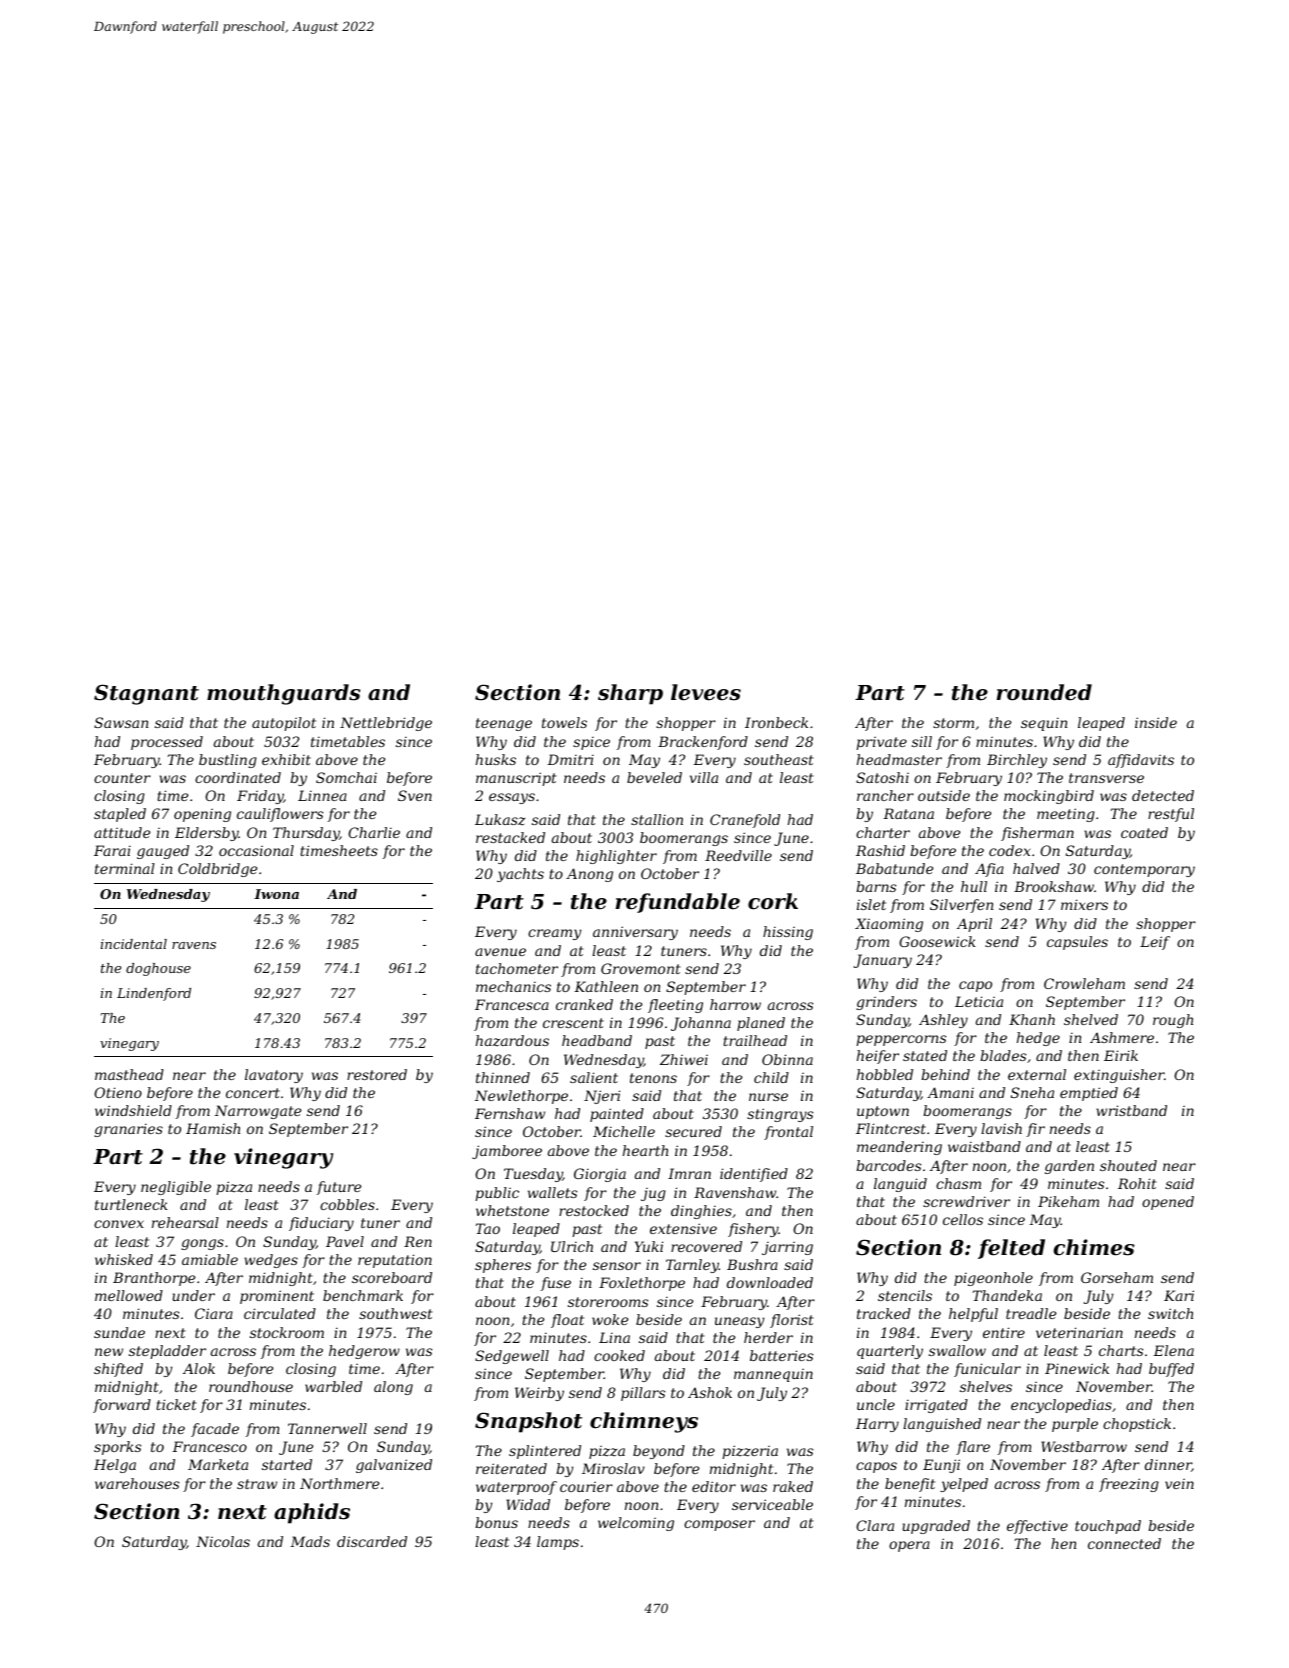 This screenshot has height=1668, width=1289. Describe the element at coordinates (586, 1486) in the screenshot. I see `courier` at that location.
